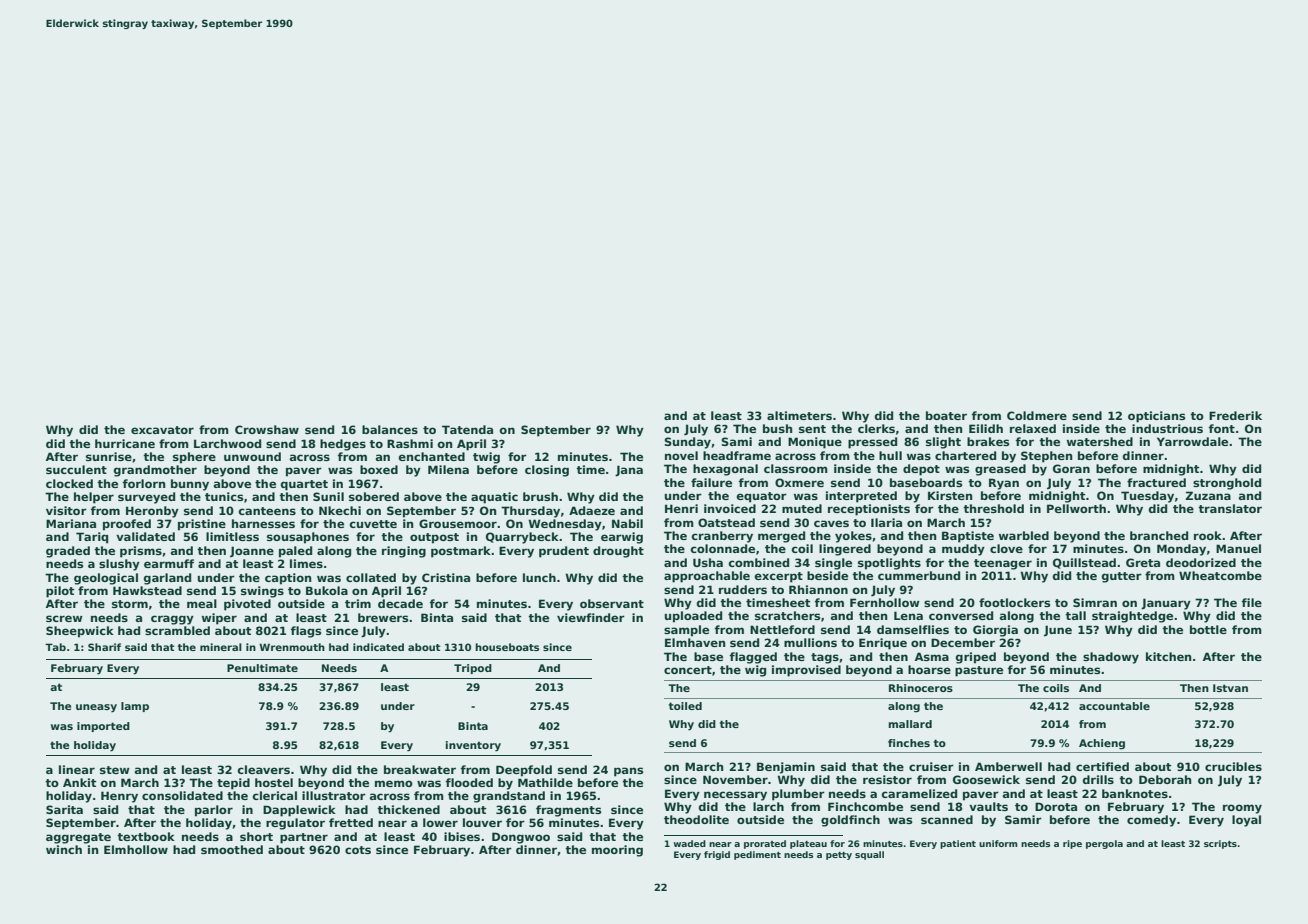 The height and width of the image is (924, 1308). What do you see at coordinates (104, 647) in the image?
I see `Sharif` at bounding box center [104, 647].
